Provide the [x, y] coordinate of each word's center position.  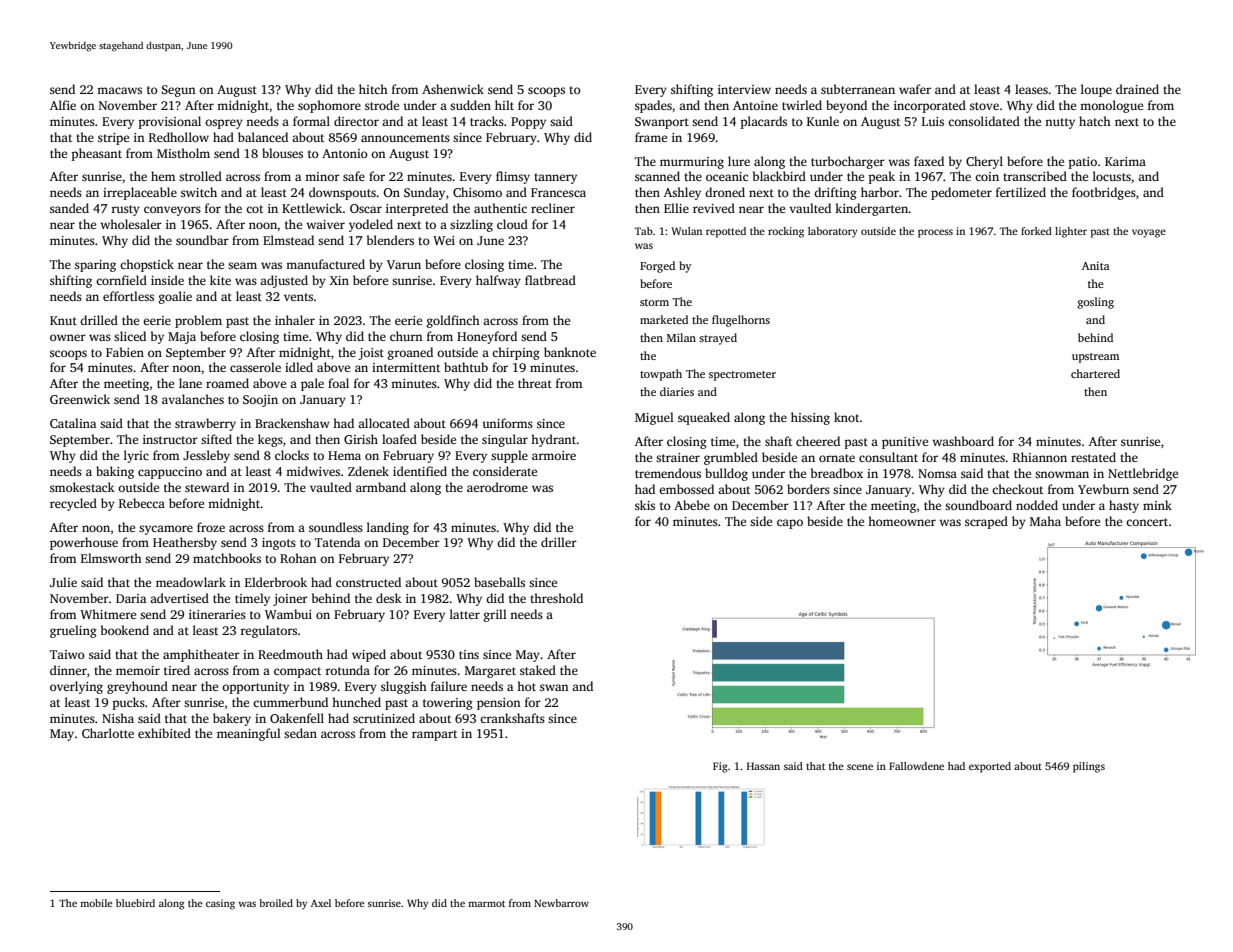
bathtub [466, 367]
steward [207, 487]
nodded [1037, 505]
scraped [986, 522]
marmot [486, 903]
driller [559, 542]
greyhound [137, 687]
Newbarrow [561, 903]
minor [322, 176]
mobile [96, 903]
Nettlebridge [1143, 474]
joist [371, 354]
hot [526, 686]
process [935, 233]
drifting [835, 193]
